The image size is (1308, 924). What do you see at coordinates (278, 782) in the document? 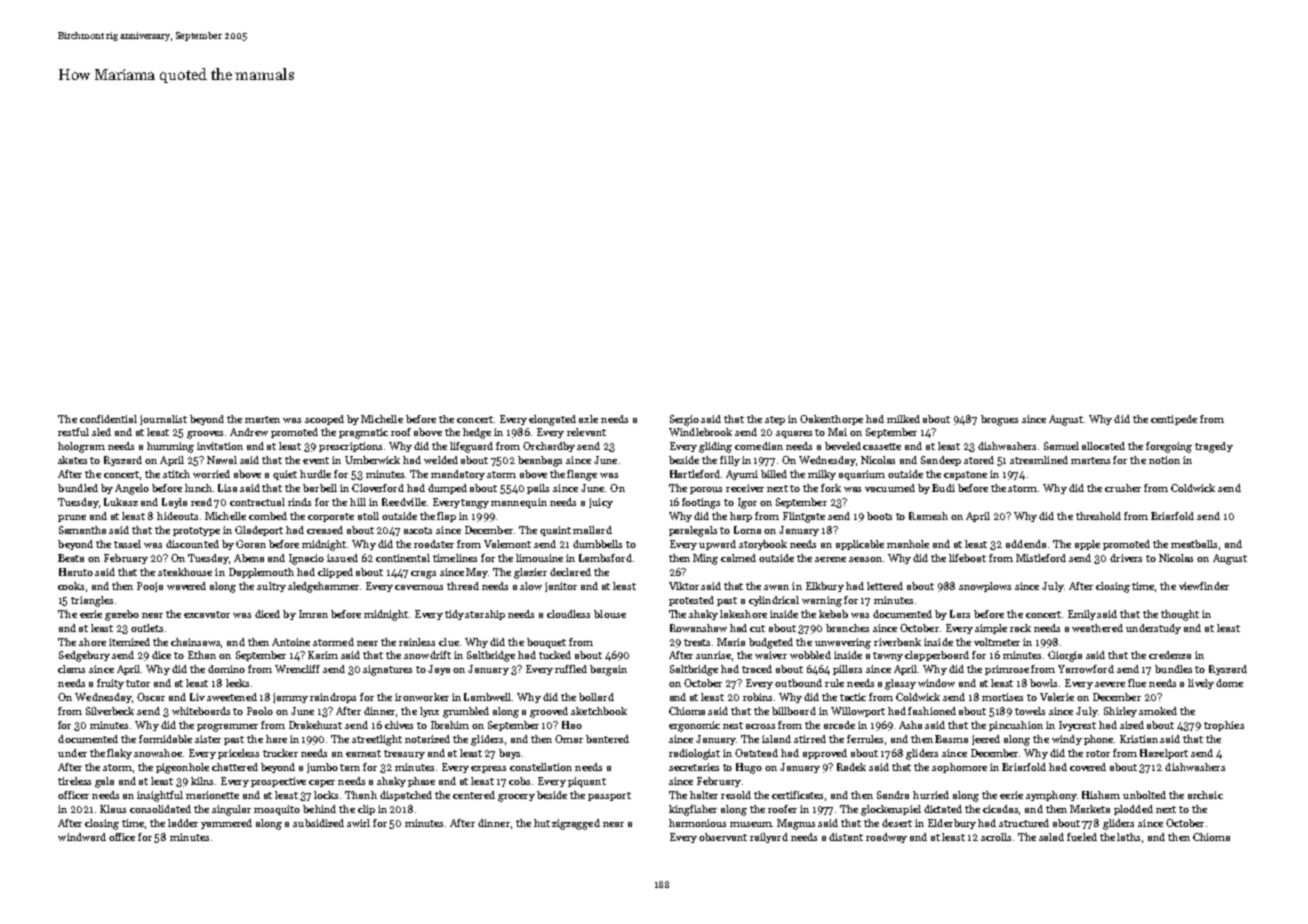
I see `prospective` at bounding box center [278, 782].
